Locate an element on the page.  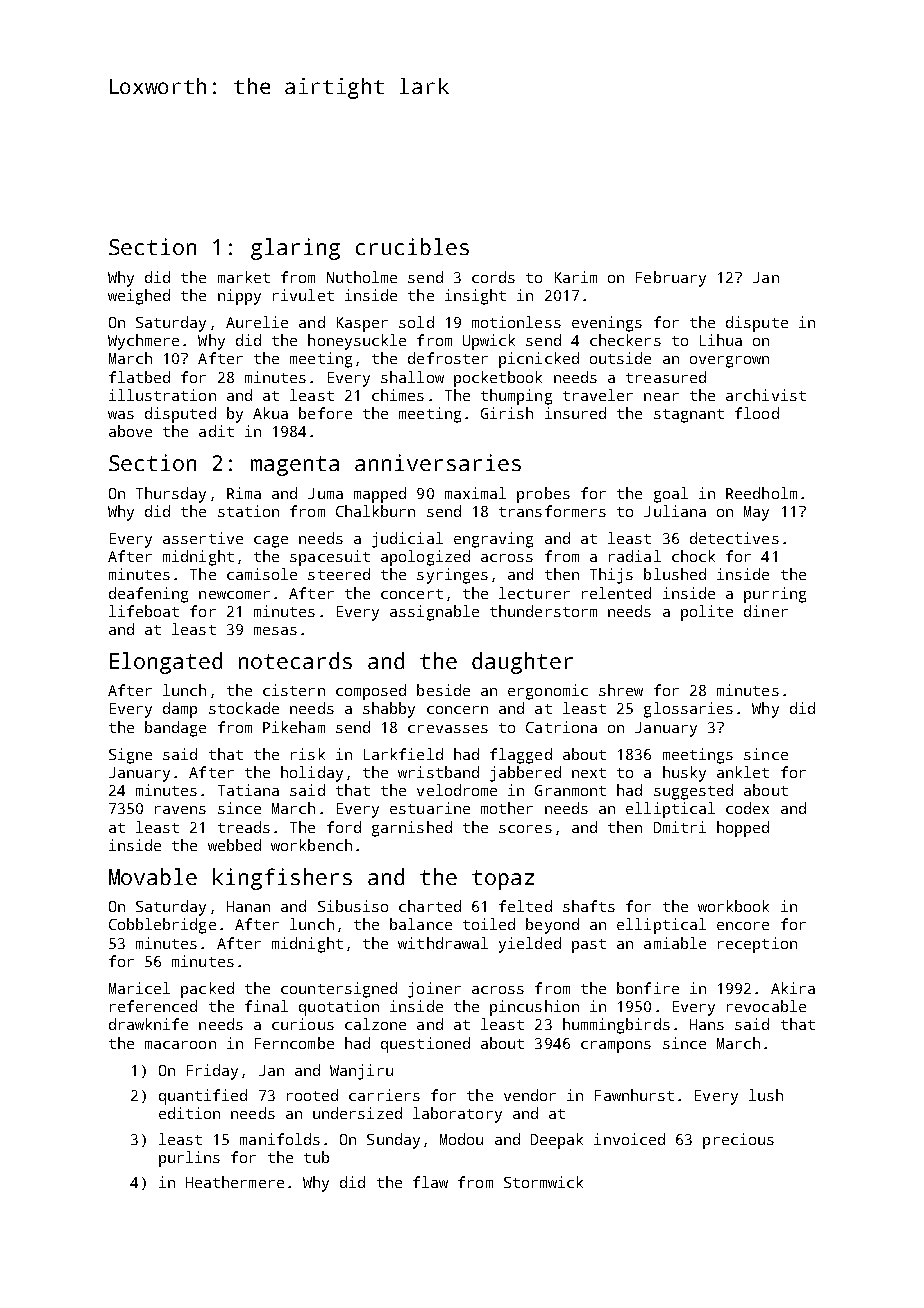
Kasper is located at coordinates (362, 324).
